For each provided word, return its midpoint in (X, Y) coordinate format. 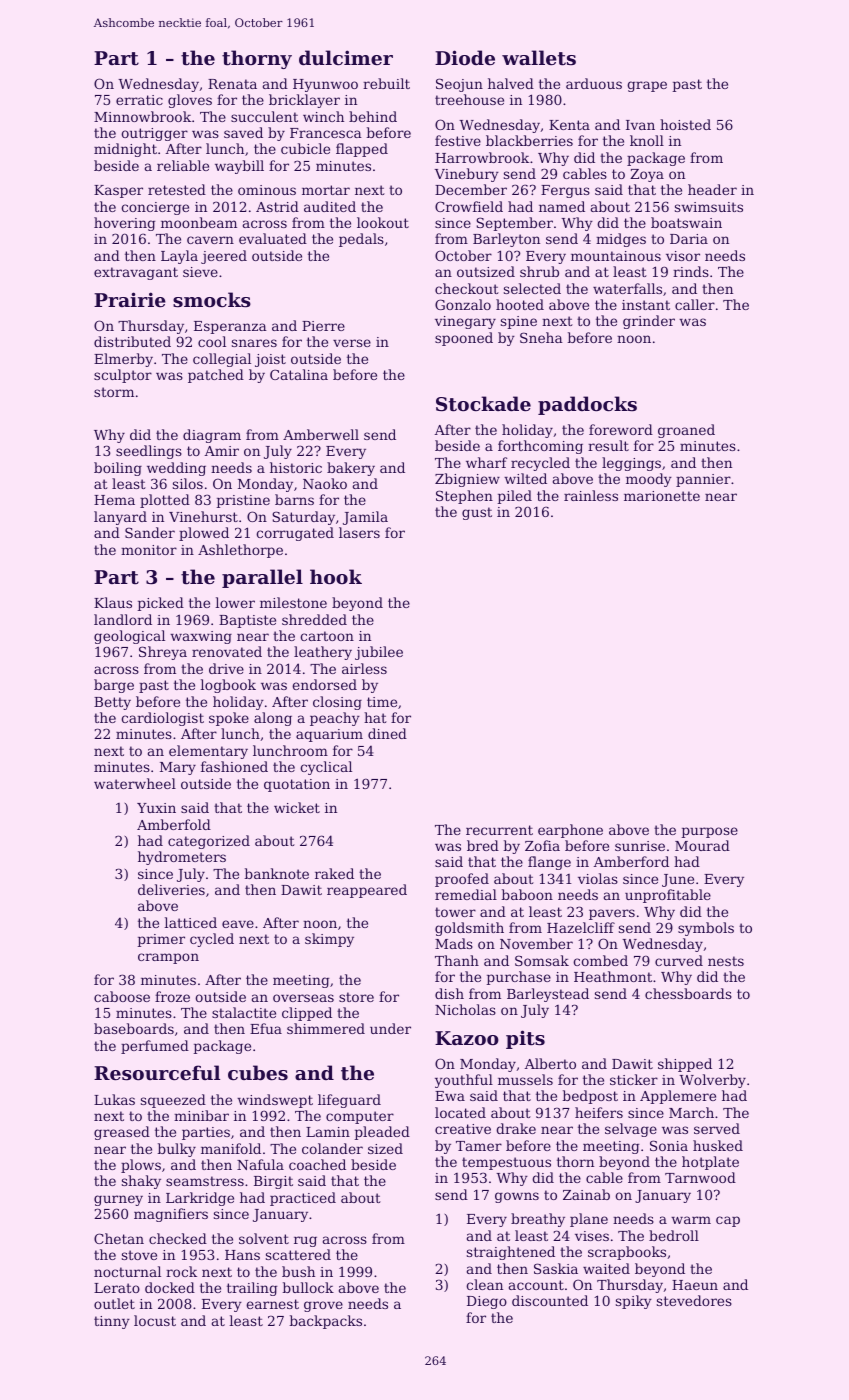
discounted (550, 1300)
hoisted (685, 124)
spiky (634, 1302)
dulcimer (346, 57)
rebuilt (386, 83)
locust (155, 1320)
